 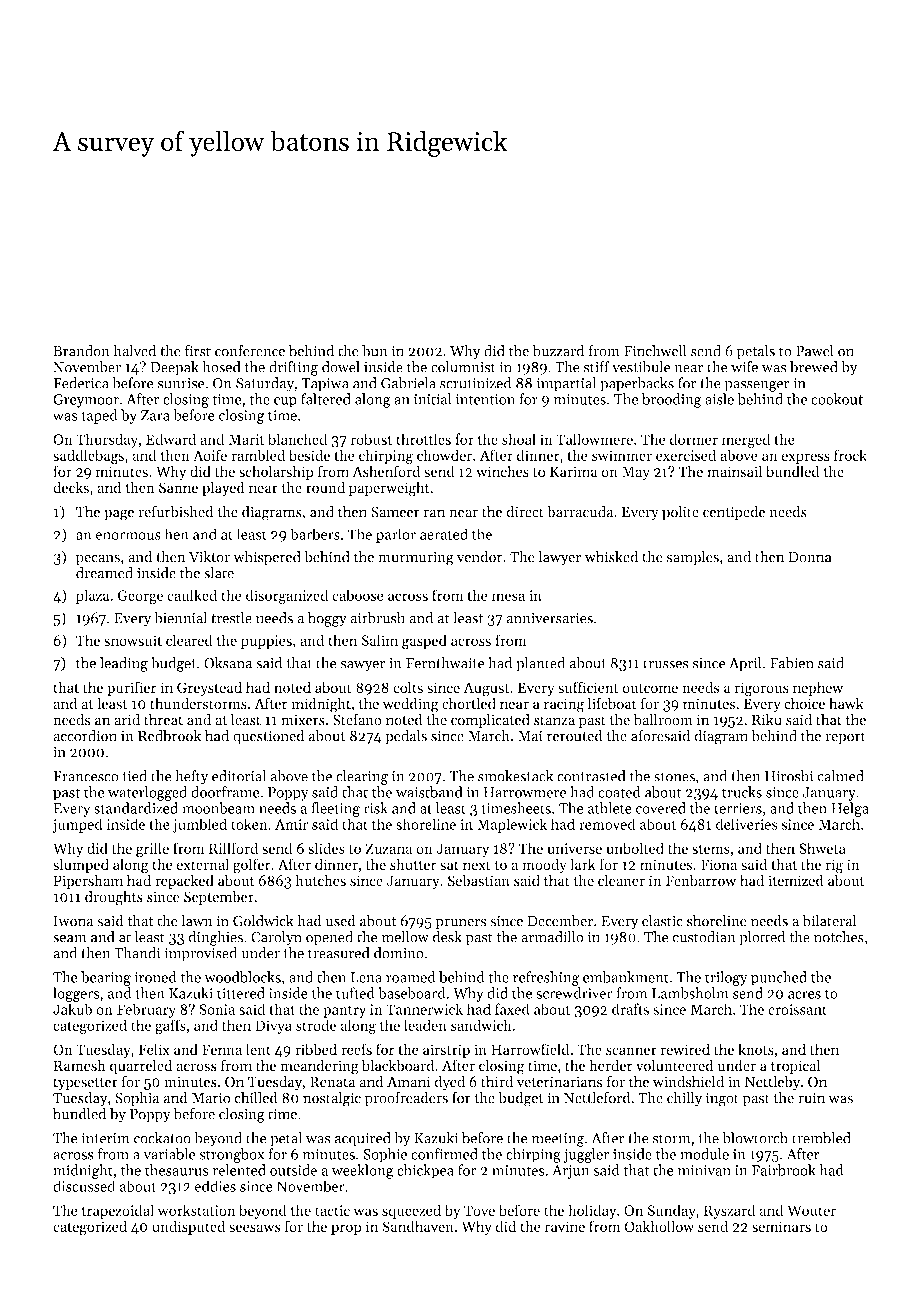 What do you see at coordinates (429, 792) in the screenshot?
I see `waistband` at bounding box center [429, 792].
